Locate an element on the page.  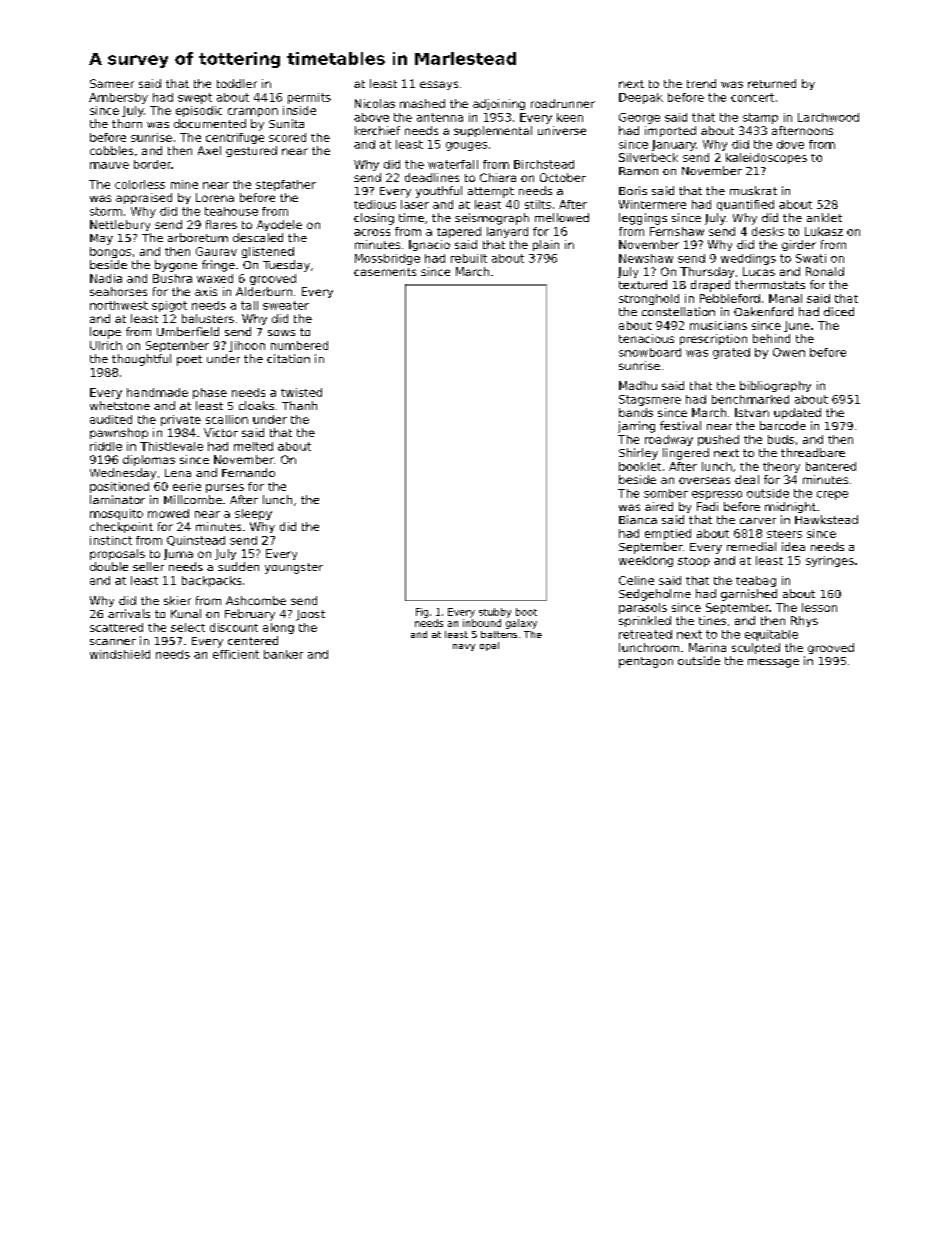
along is located at coordinates (278, 628).
